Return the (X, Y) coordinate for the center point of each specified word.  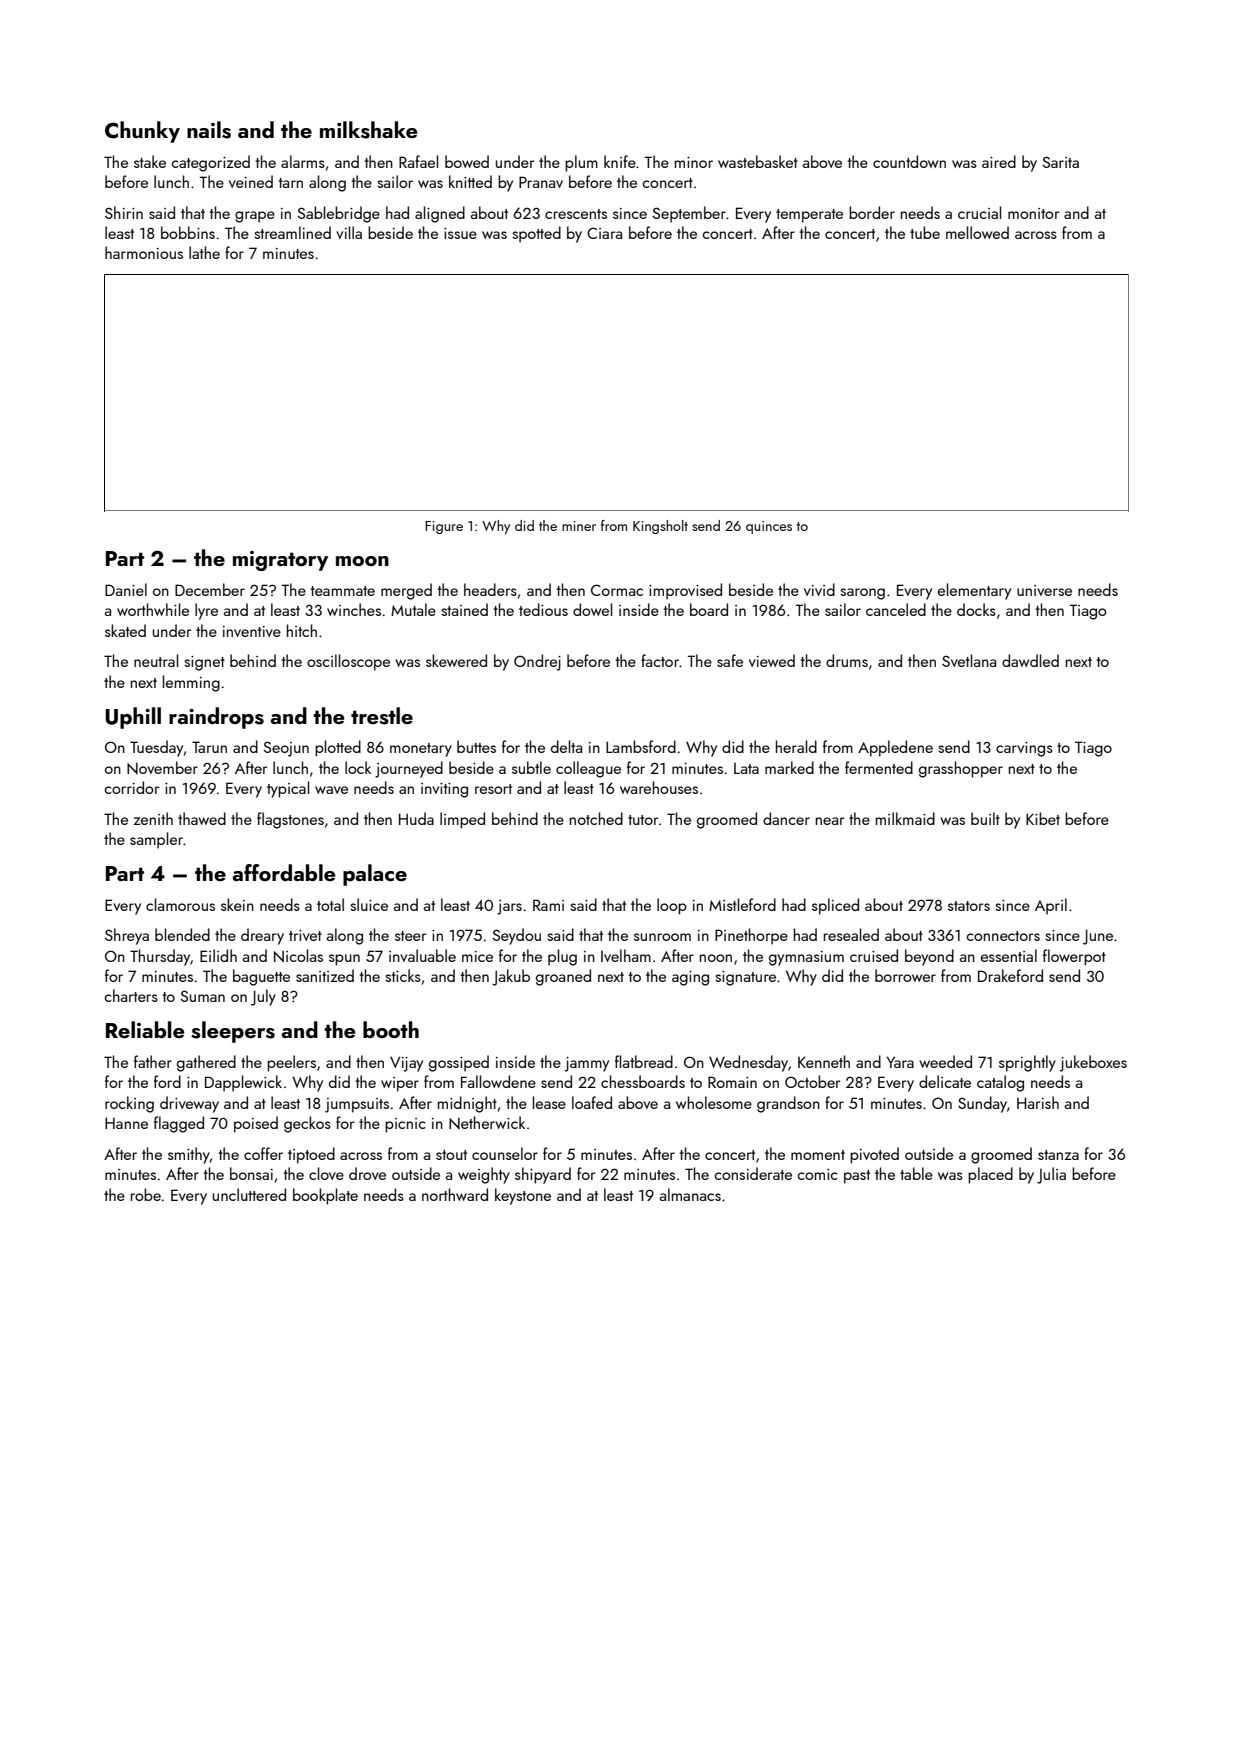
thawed (202, 818)
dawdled (1030, 660)
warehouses (659, 787)
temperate (809, 216)
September (689, 214)
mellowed (977, 232)
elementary (974, 591)
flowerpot (1074, 957)
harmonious (144, 252)
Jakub (511, 977)
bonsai (251, 1173)
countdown (909, 161)
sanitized (325, 975)
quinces (769, 527)
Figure (444, 527)
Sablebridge (338, 214)
